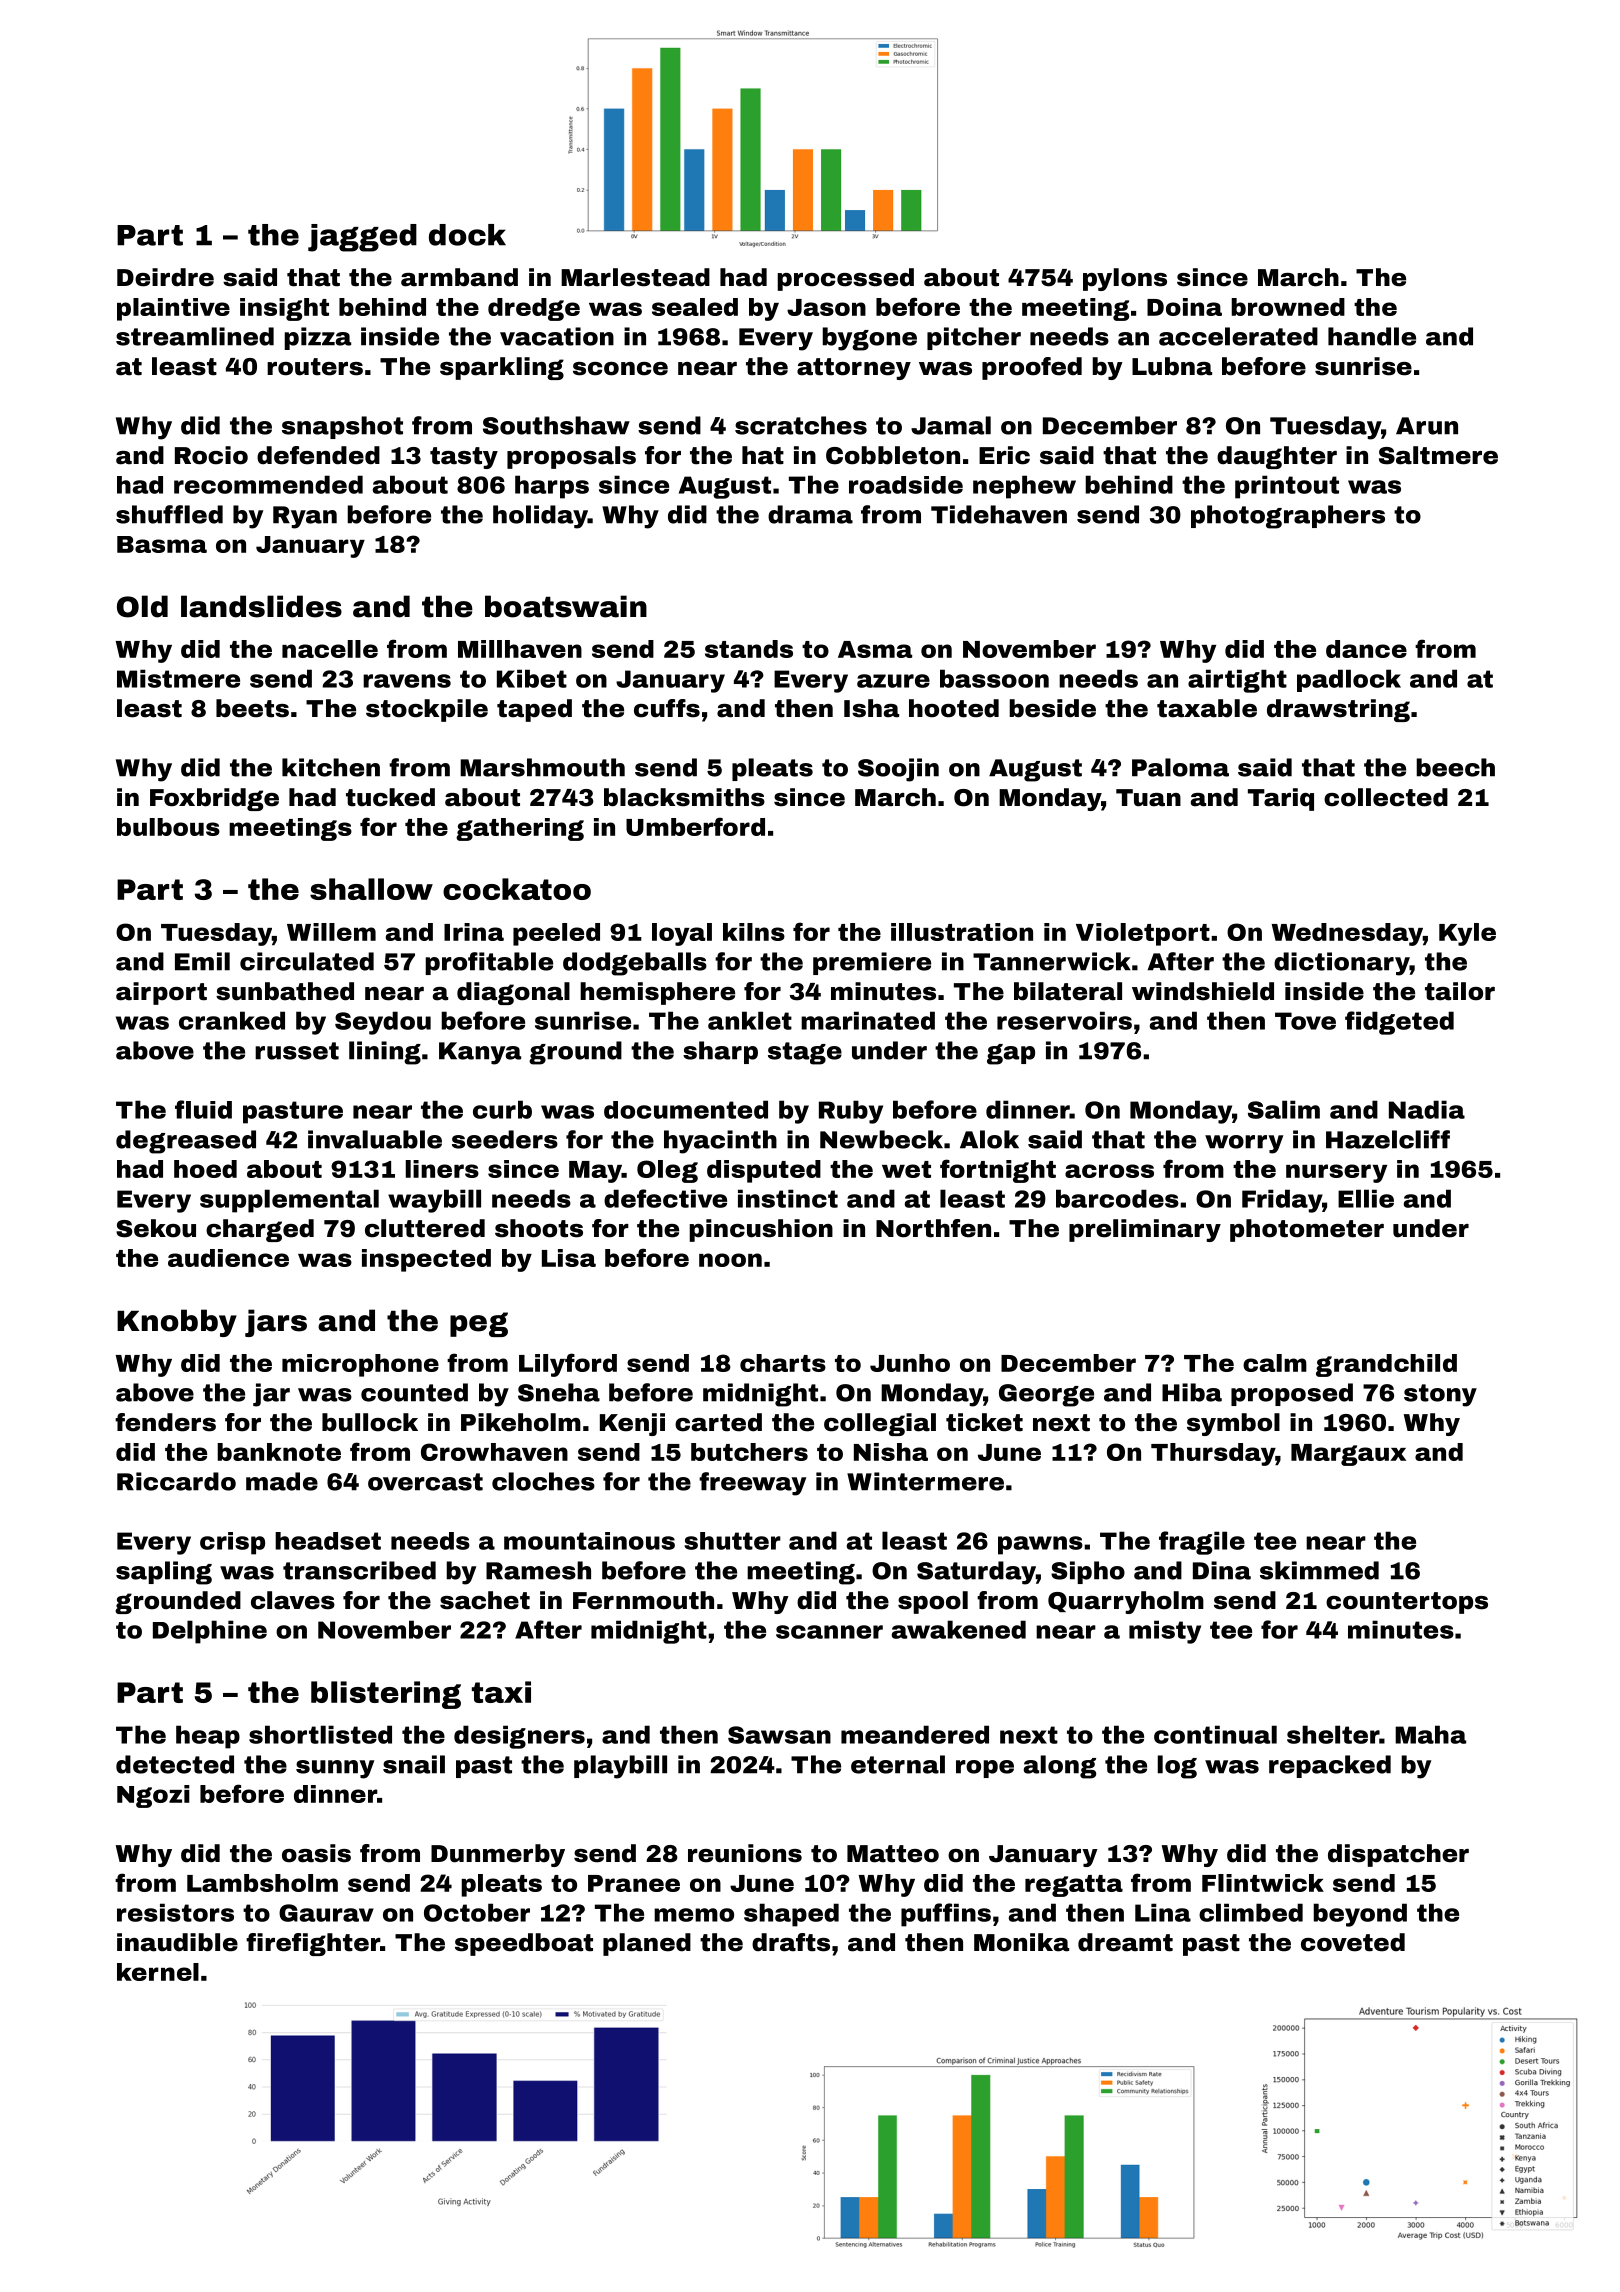 This image has height=2292, width=1620. Describe the element at coordinates (505, 1139) in the image. I see `seeders` at that location.
